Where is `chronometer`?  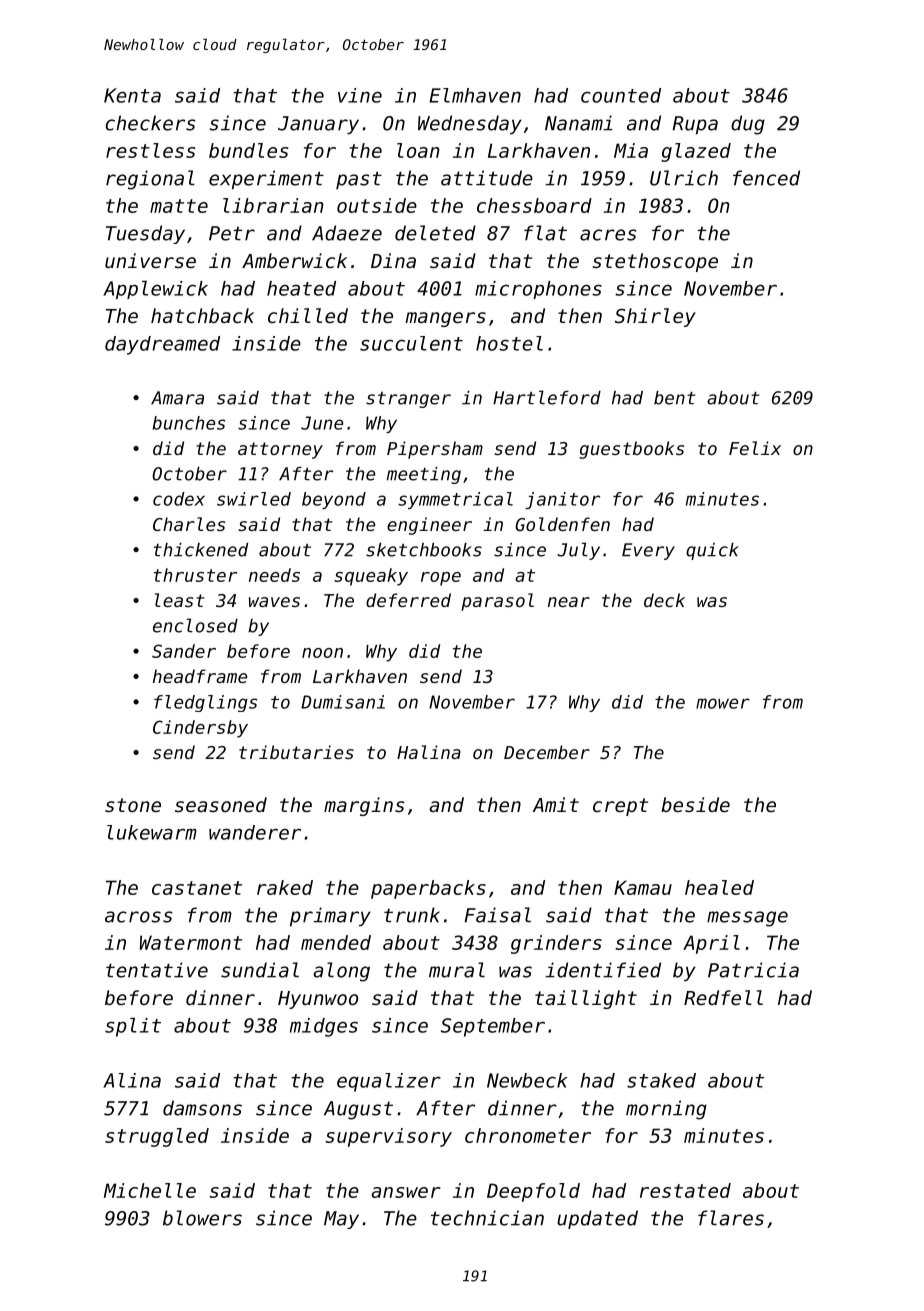 chronometer is located at coordinates (528, 1135).
